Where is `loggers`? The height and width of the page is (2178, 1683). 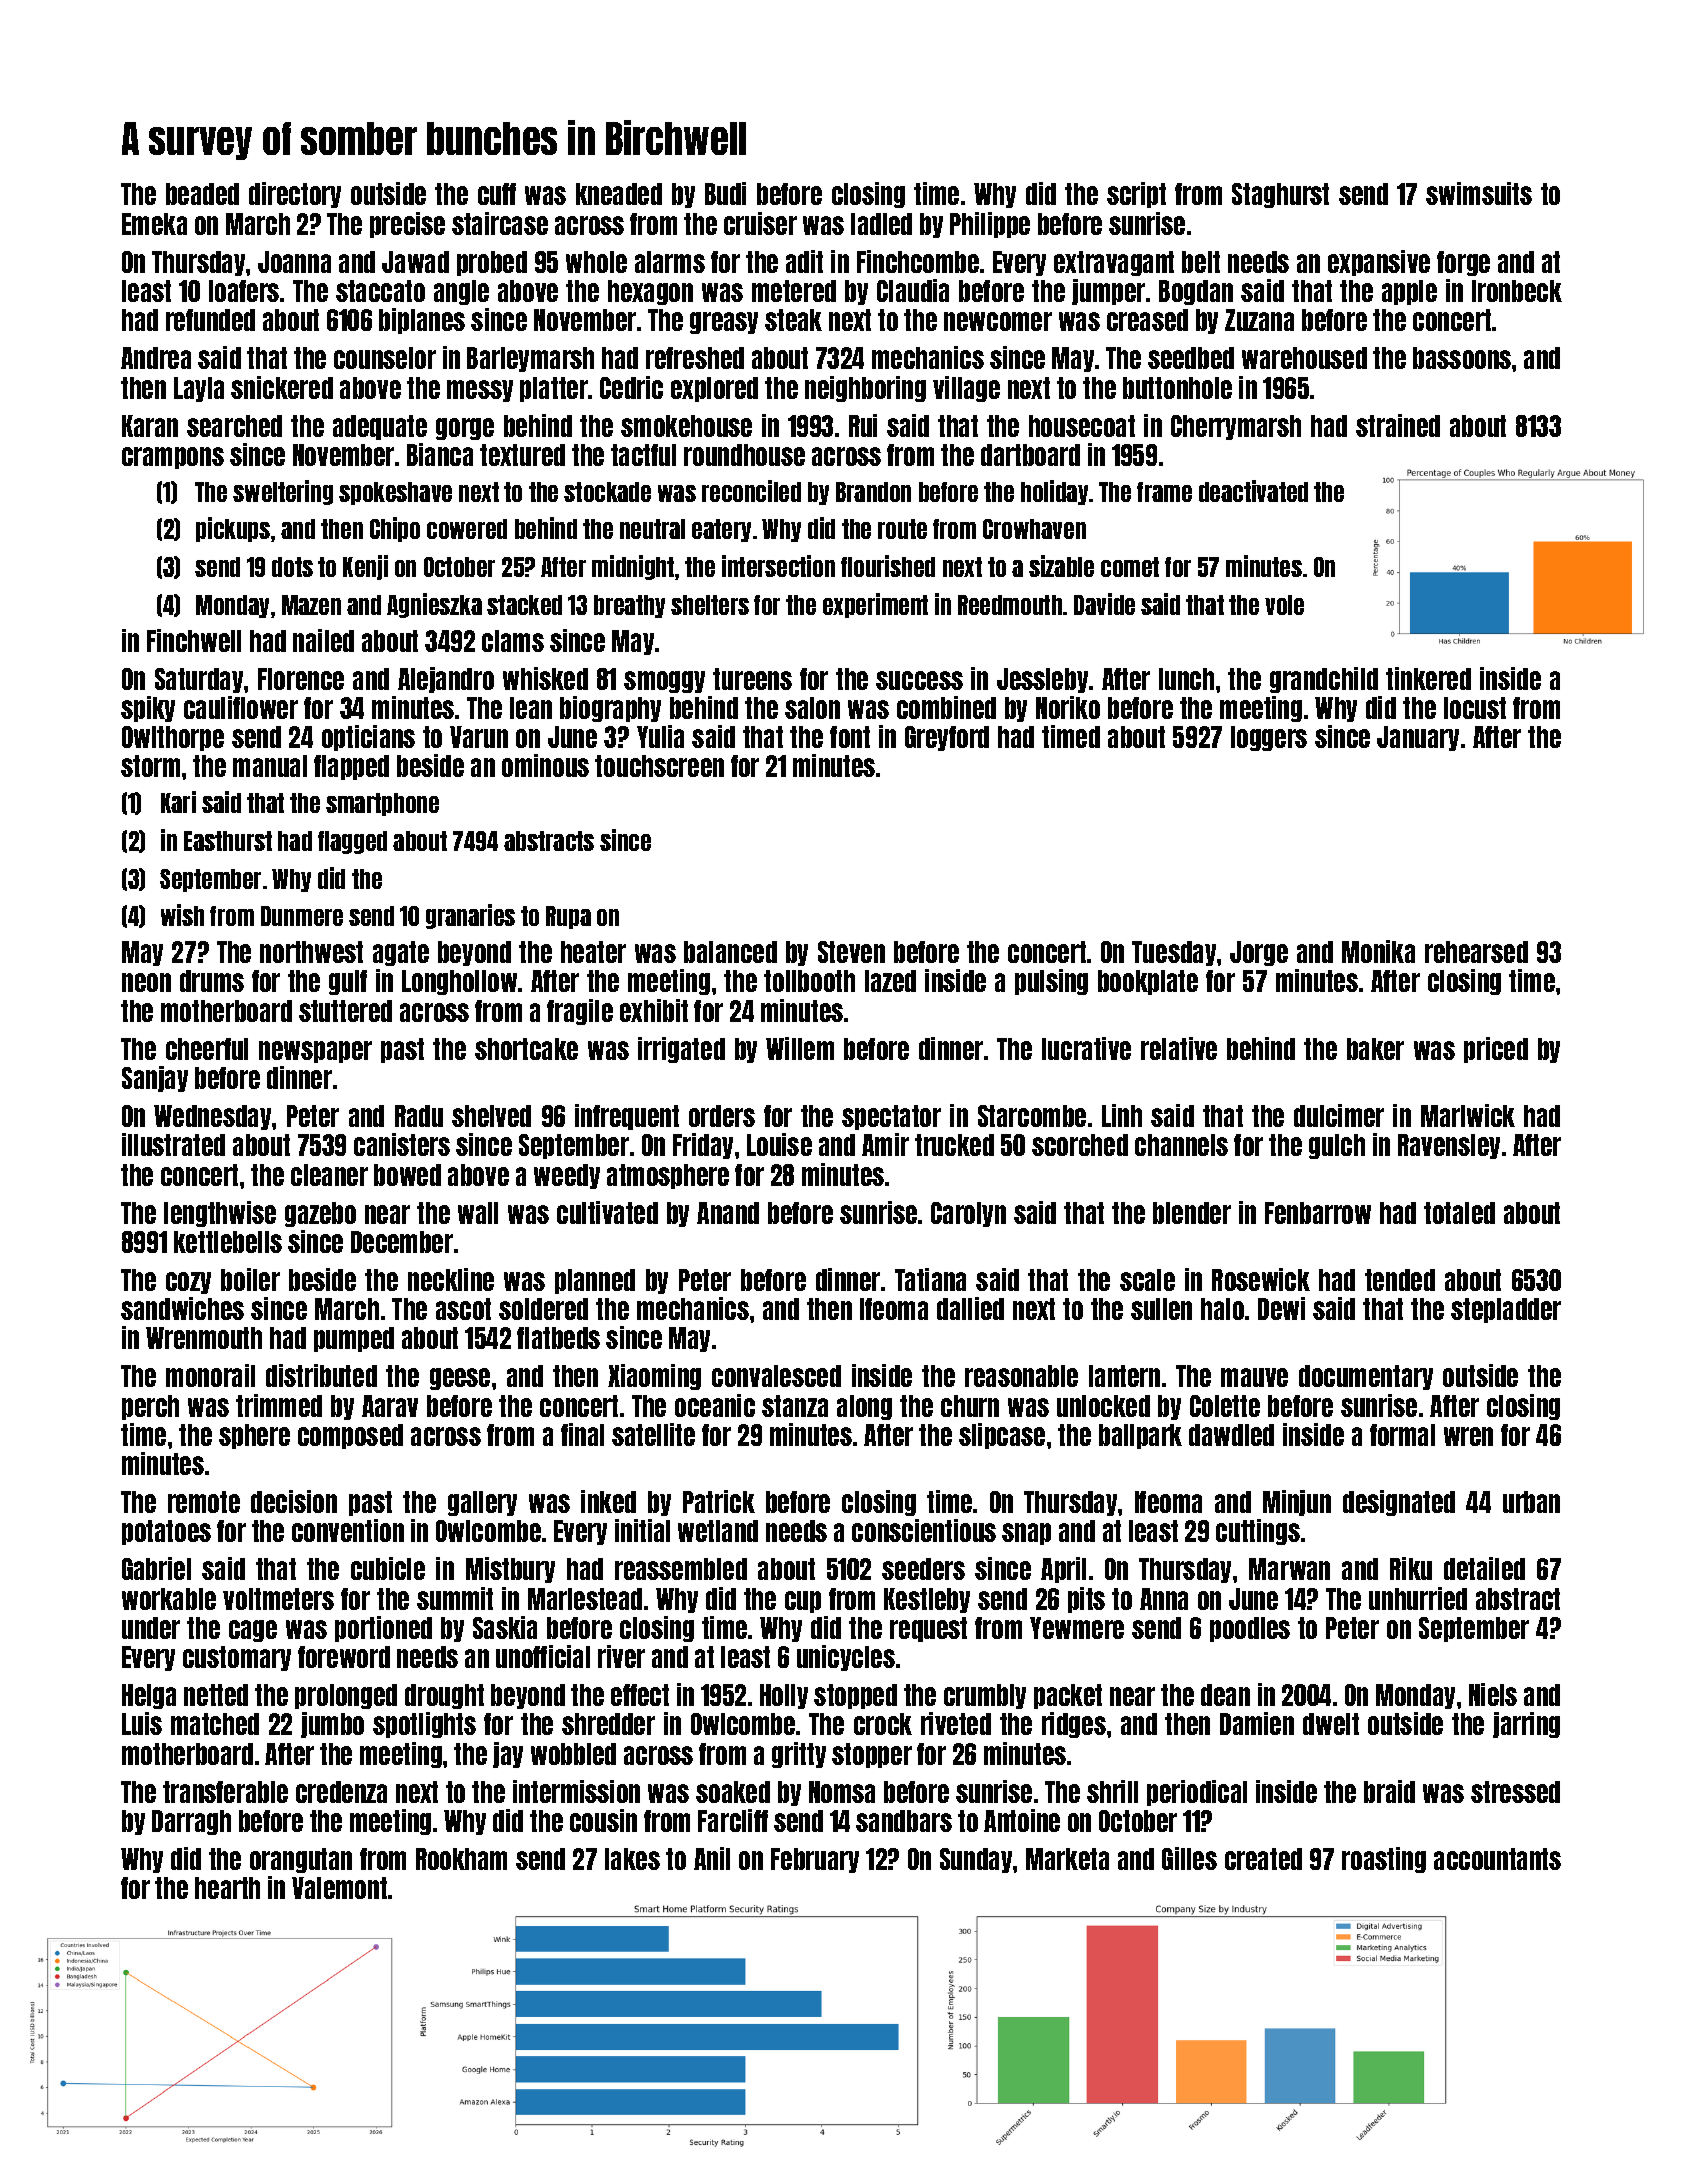
loggers is located at coordinates (1269, 738).
